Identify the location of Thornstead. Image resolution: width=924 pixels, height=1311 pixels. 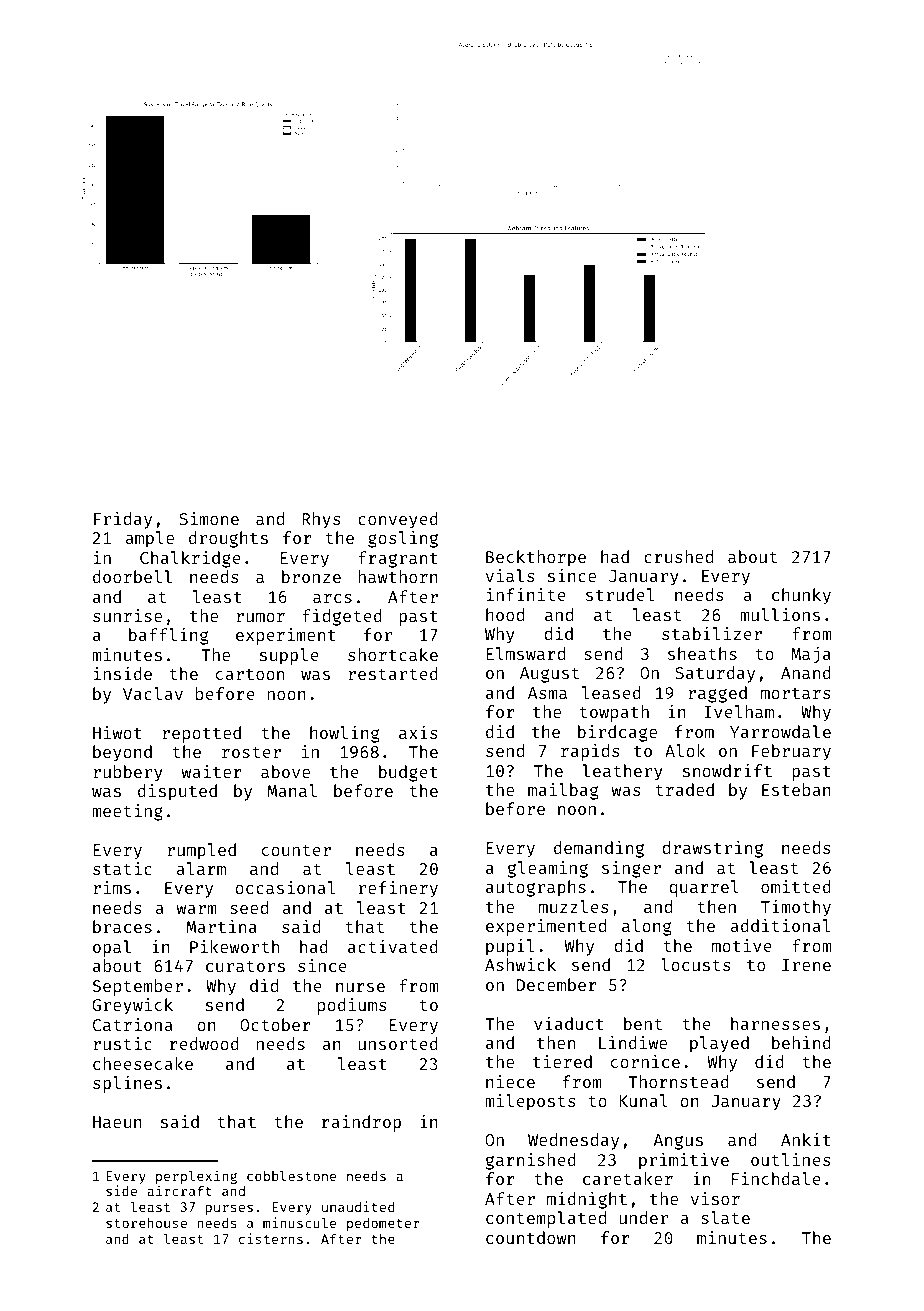
(678, 1081).
